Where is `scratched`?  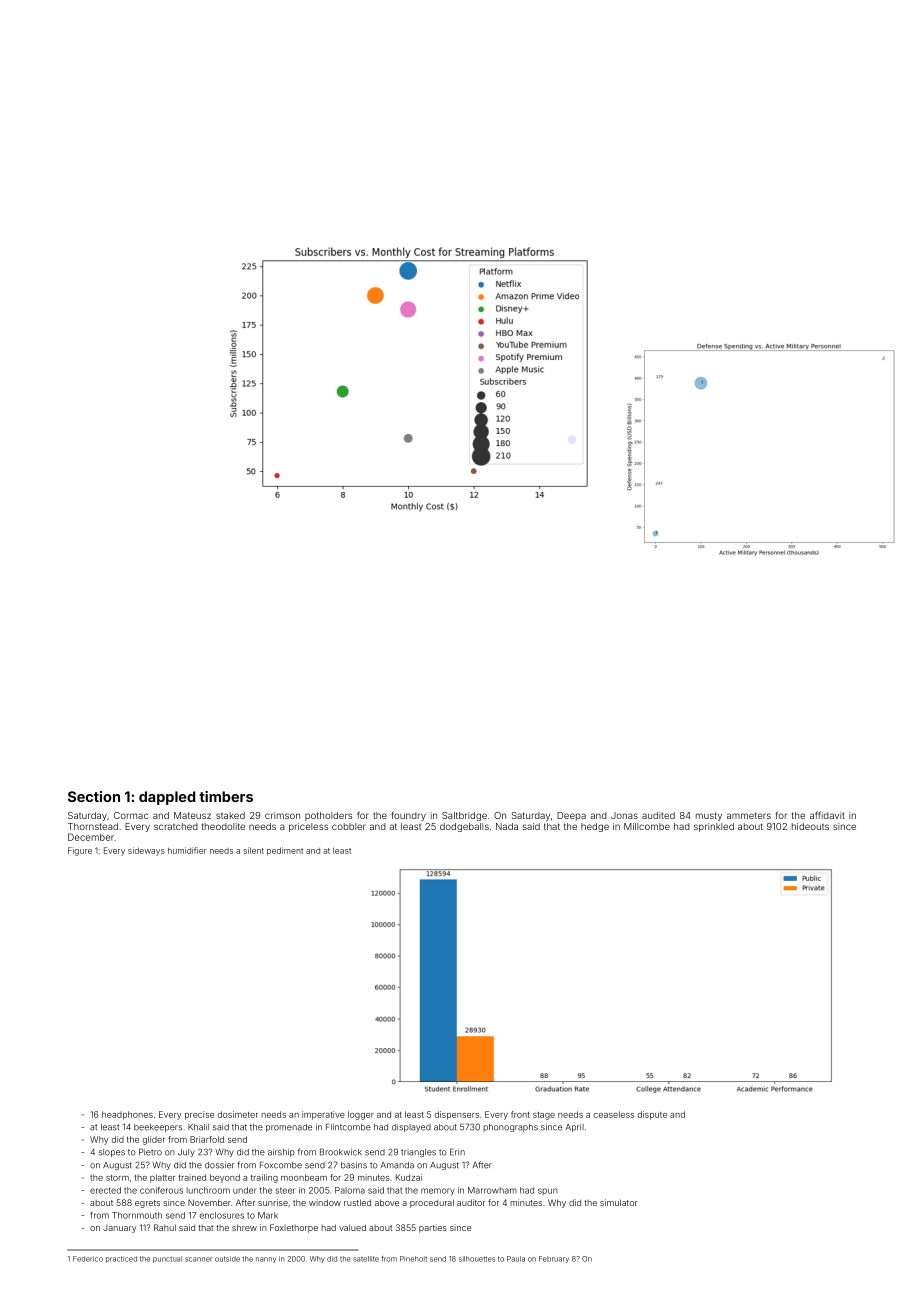
scratched is located at coordinates (176, 826).
